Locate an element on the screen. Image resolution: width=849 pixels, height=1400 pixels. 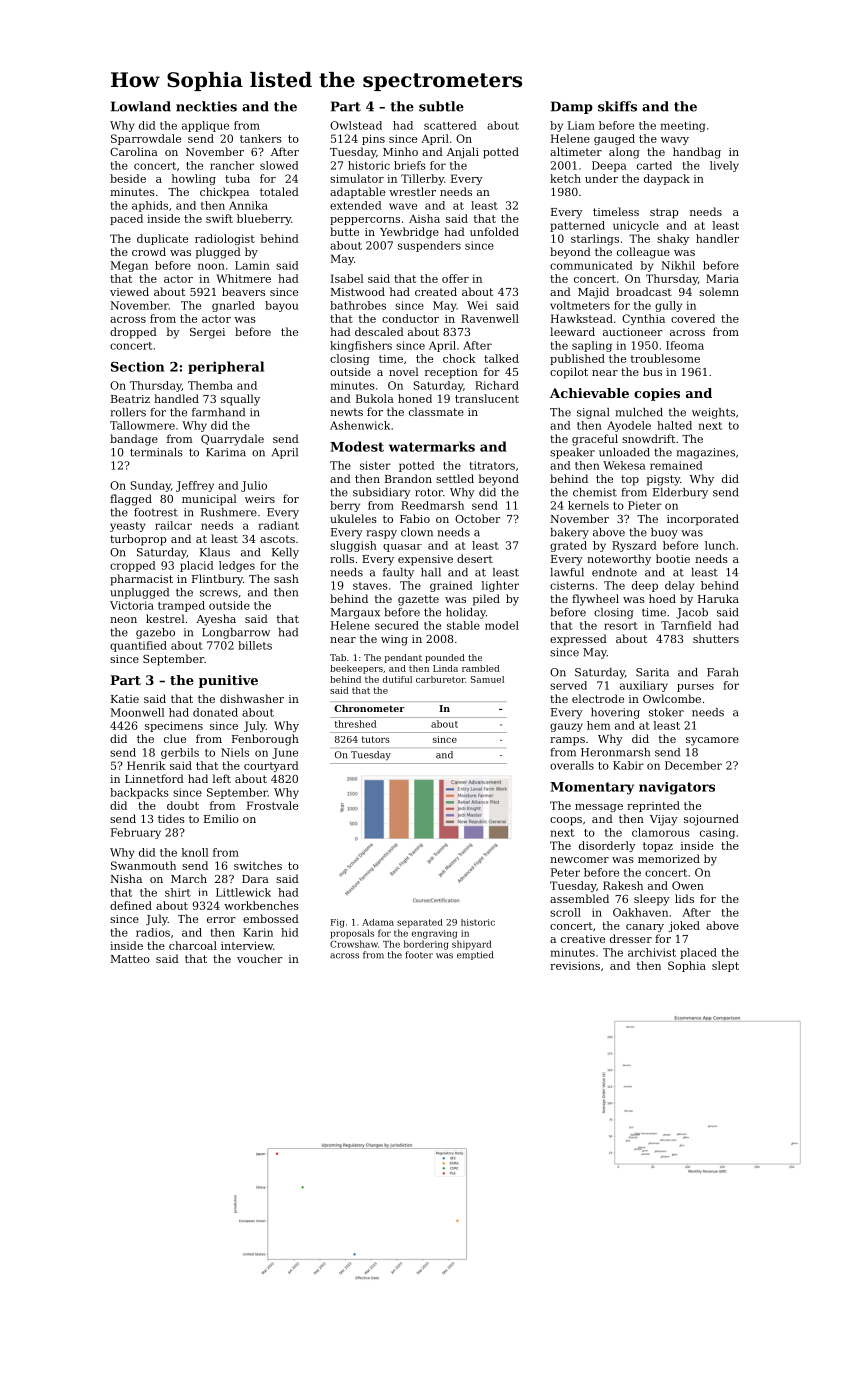
peripheral is located at coordinates (226, 367).
